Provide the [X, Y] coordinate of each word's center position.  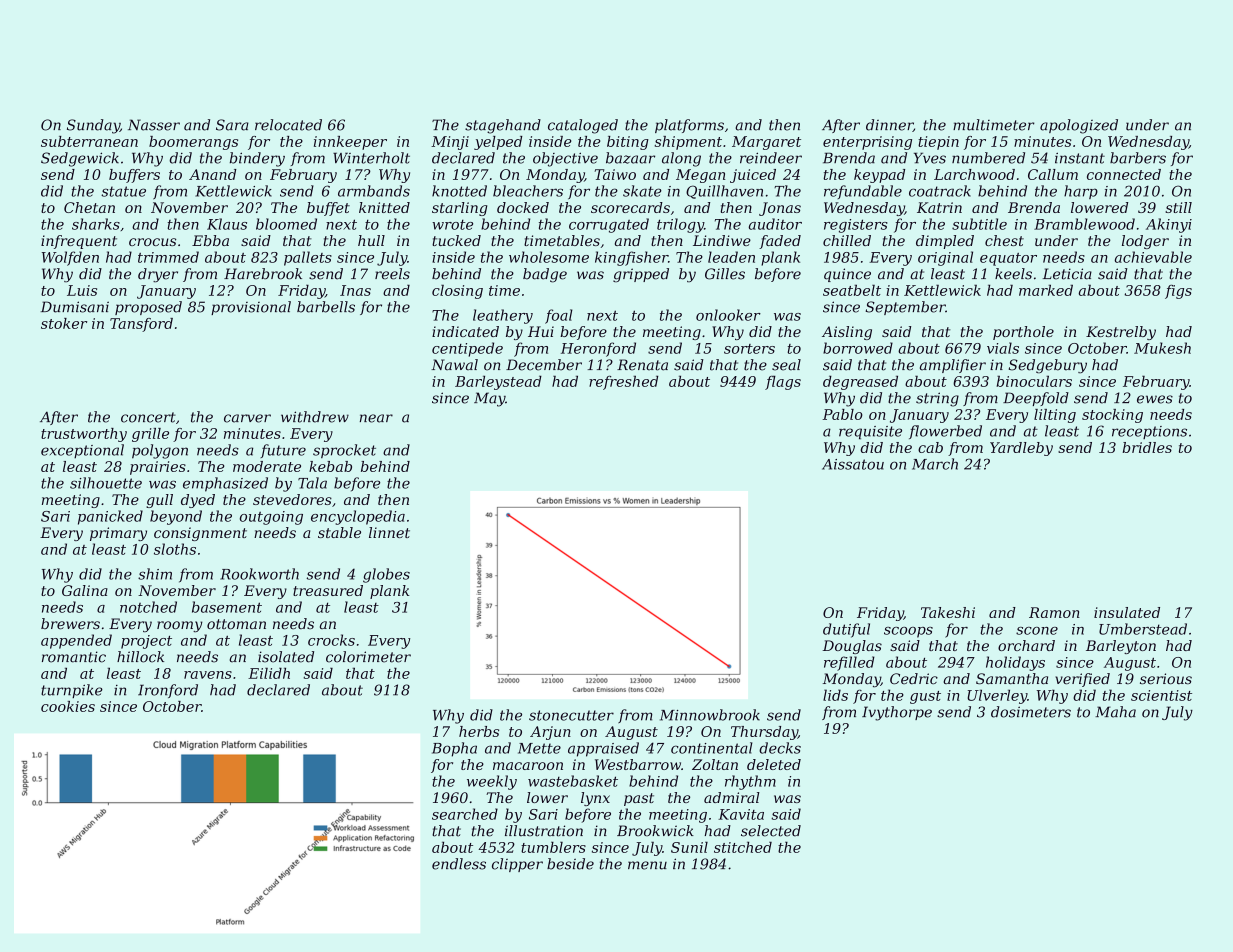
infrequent [79, 242]
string [937, 399]
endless [459, 864]
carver [247, 418]
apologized [1079, 126]
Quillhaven [724, 192]
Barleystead [498, 383]
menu [647, 865]
